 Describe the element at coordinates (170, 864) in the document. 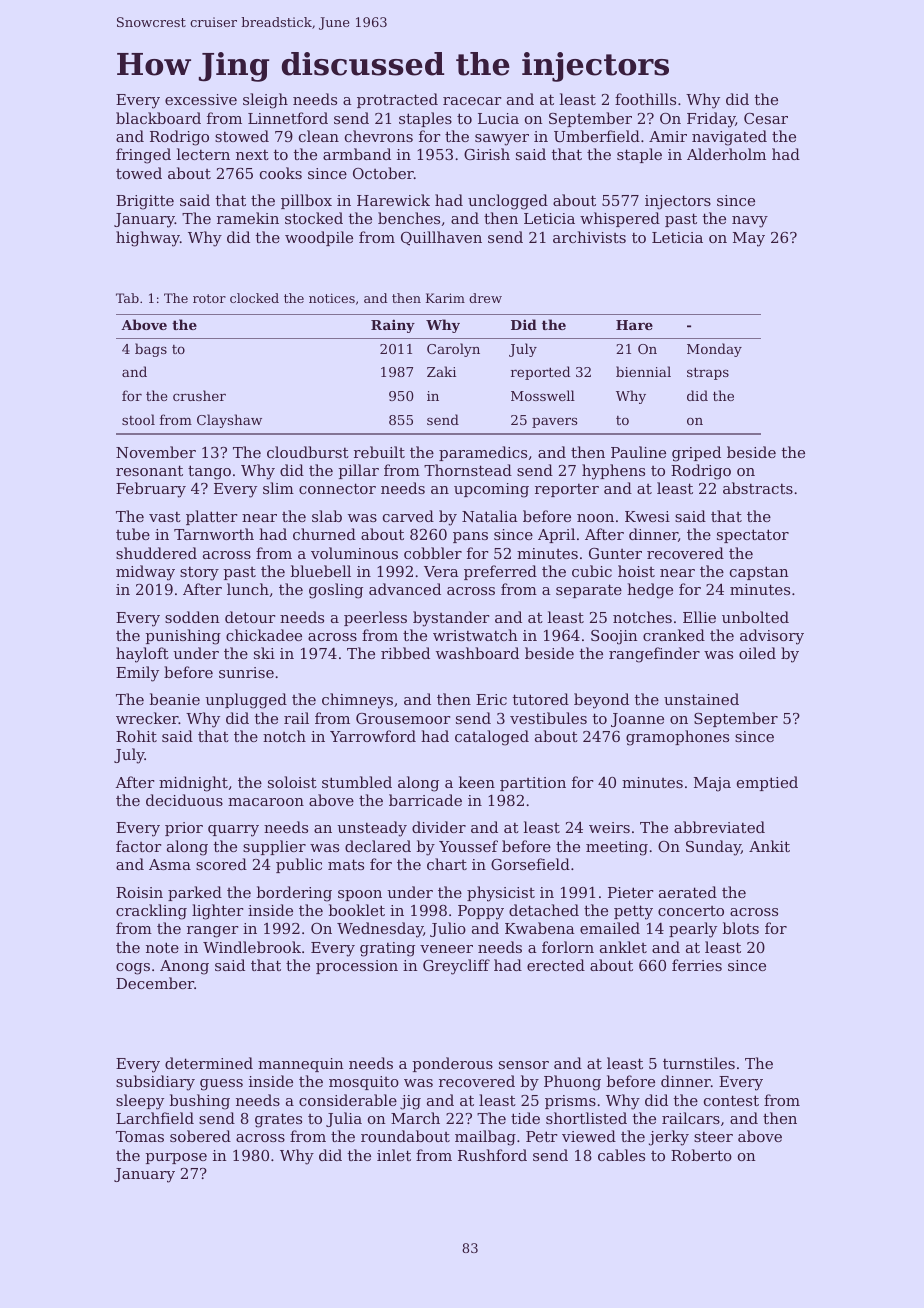

I see `Asma` at that location.
